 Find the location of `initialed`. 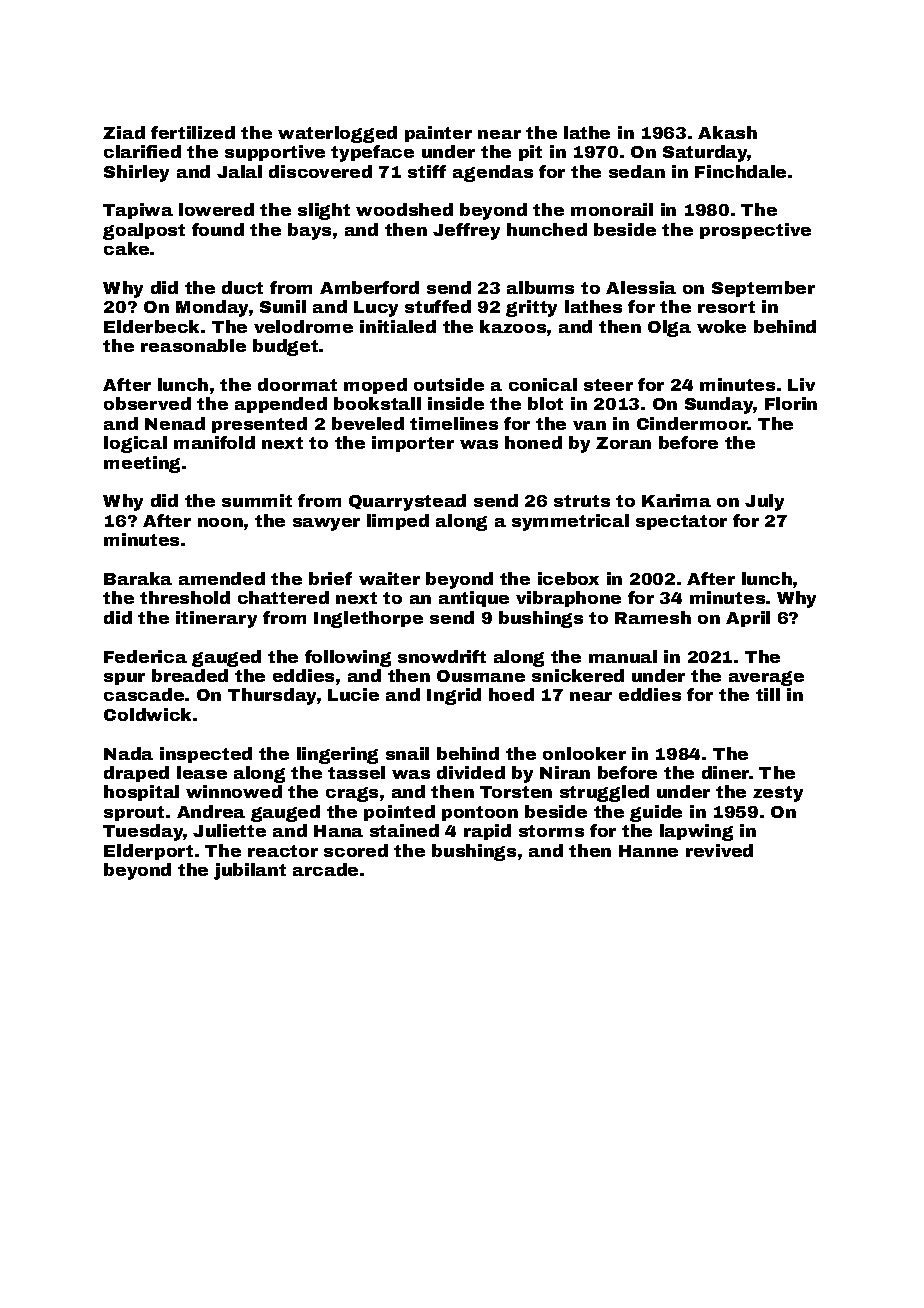

initialed is located at coordinates (398, 326).
